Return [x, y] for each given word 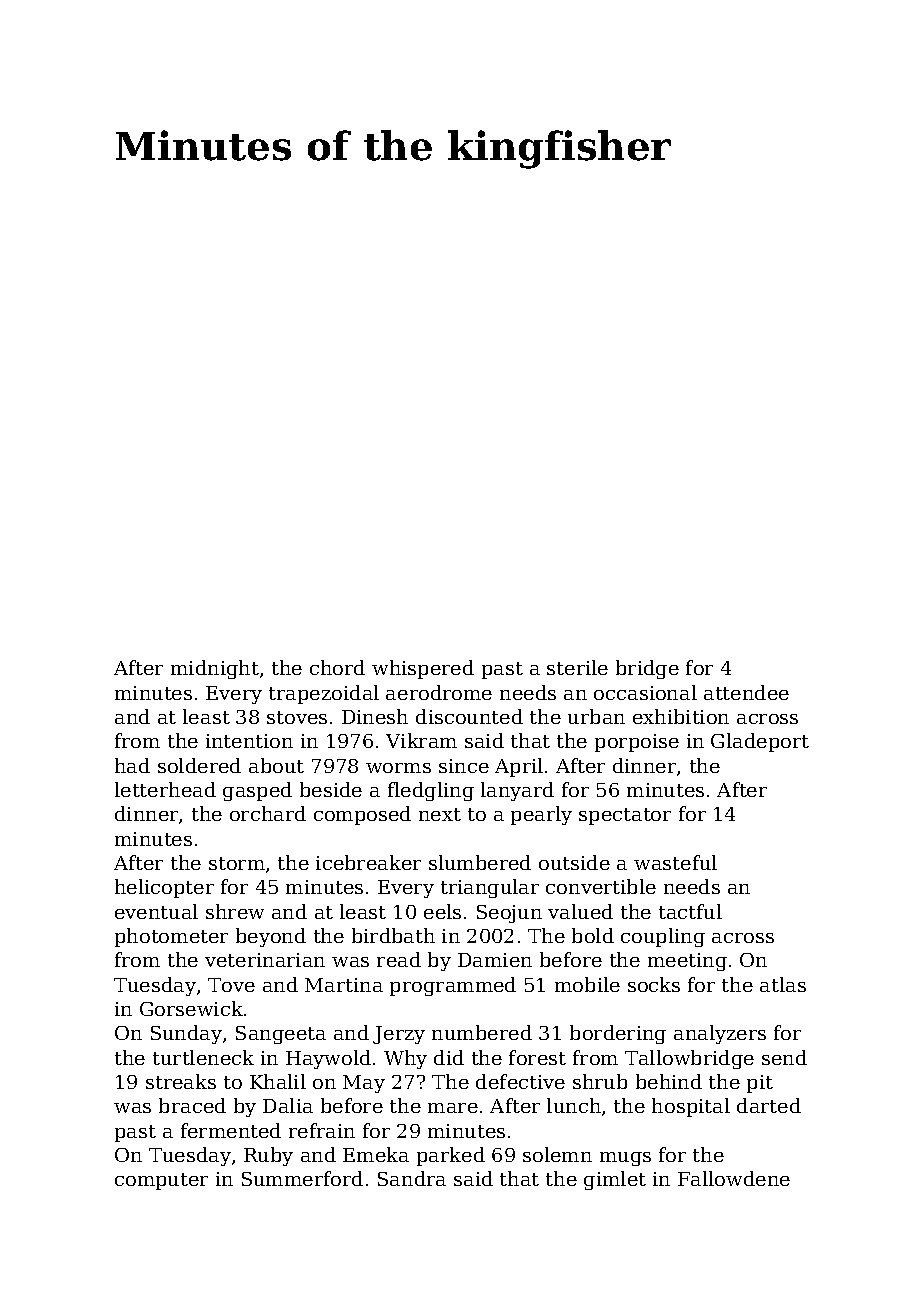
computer [161, 1181]
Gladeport [760, 742]
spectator [625, 816]
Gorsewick [191, 1008]
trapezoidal [324, 694]
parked [451, 1156]
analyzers [720, 1034]
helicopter [164, 888]
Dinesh [375, 716]
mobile [587, 984]
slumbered [480, 862]
